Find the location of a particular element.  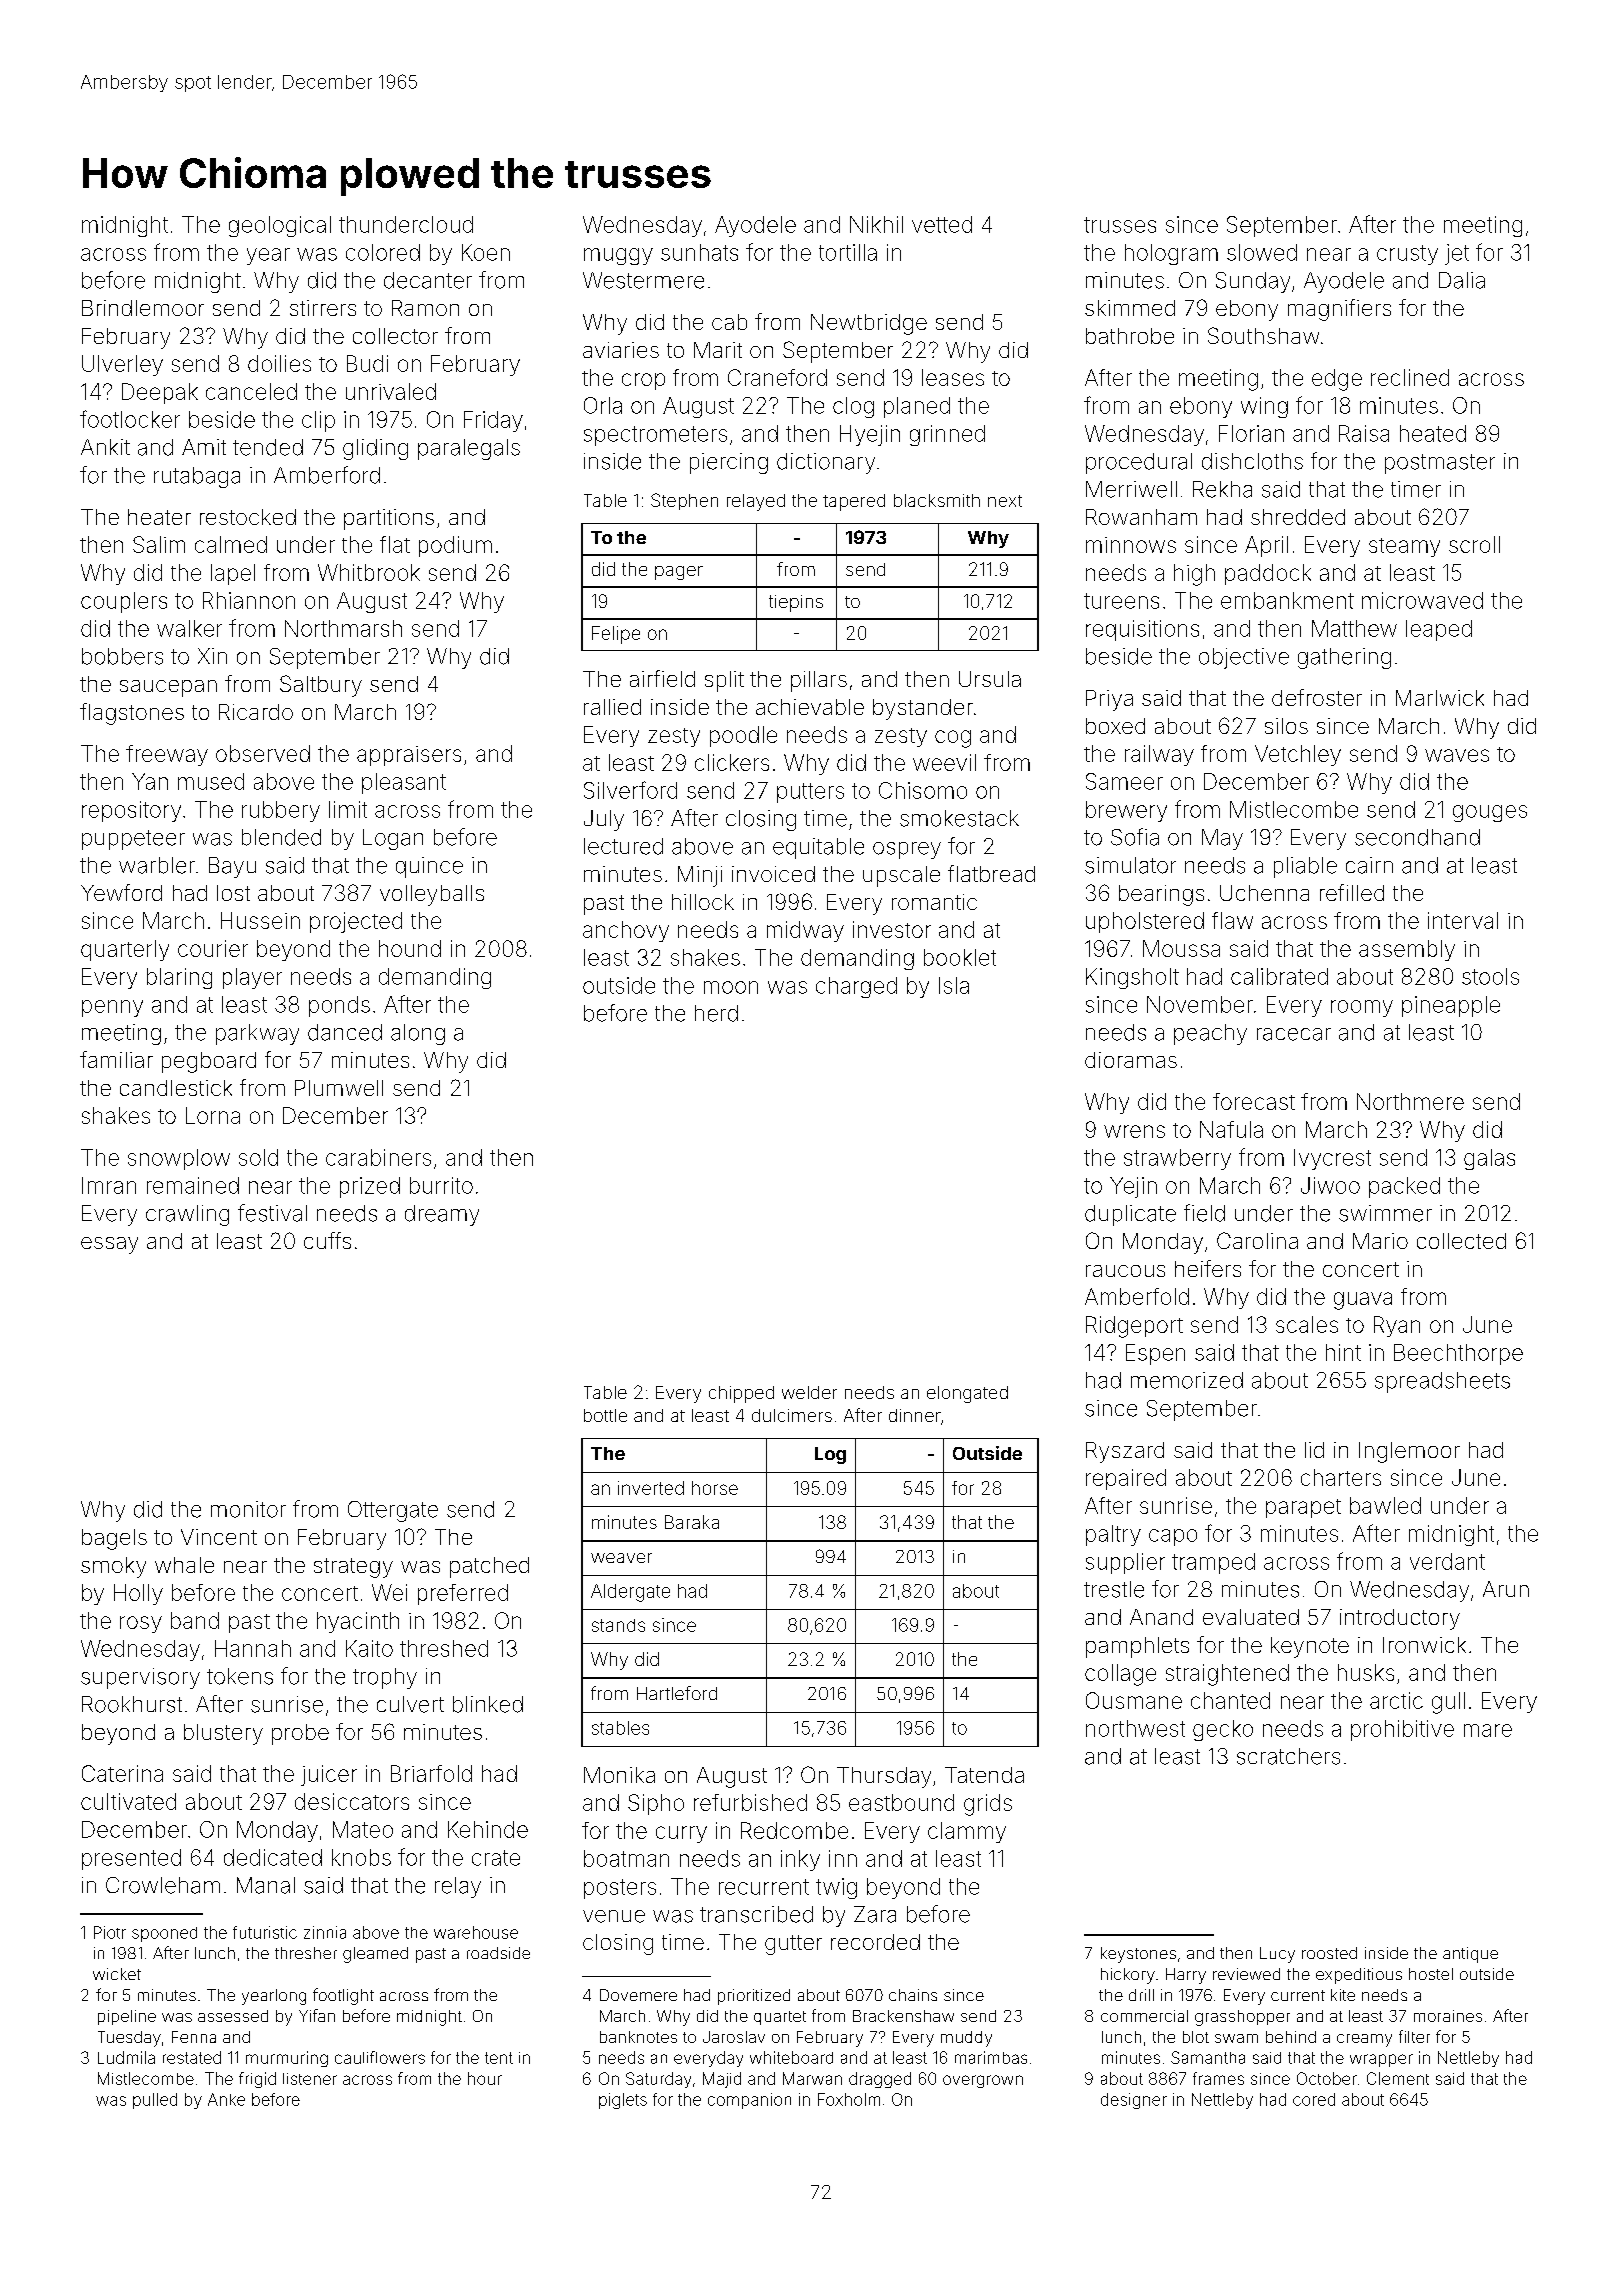

objective is located at coordinates (1244, 658).
